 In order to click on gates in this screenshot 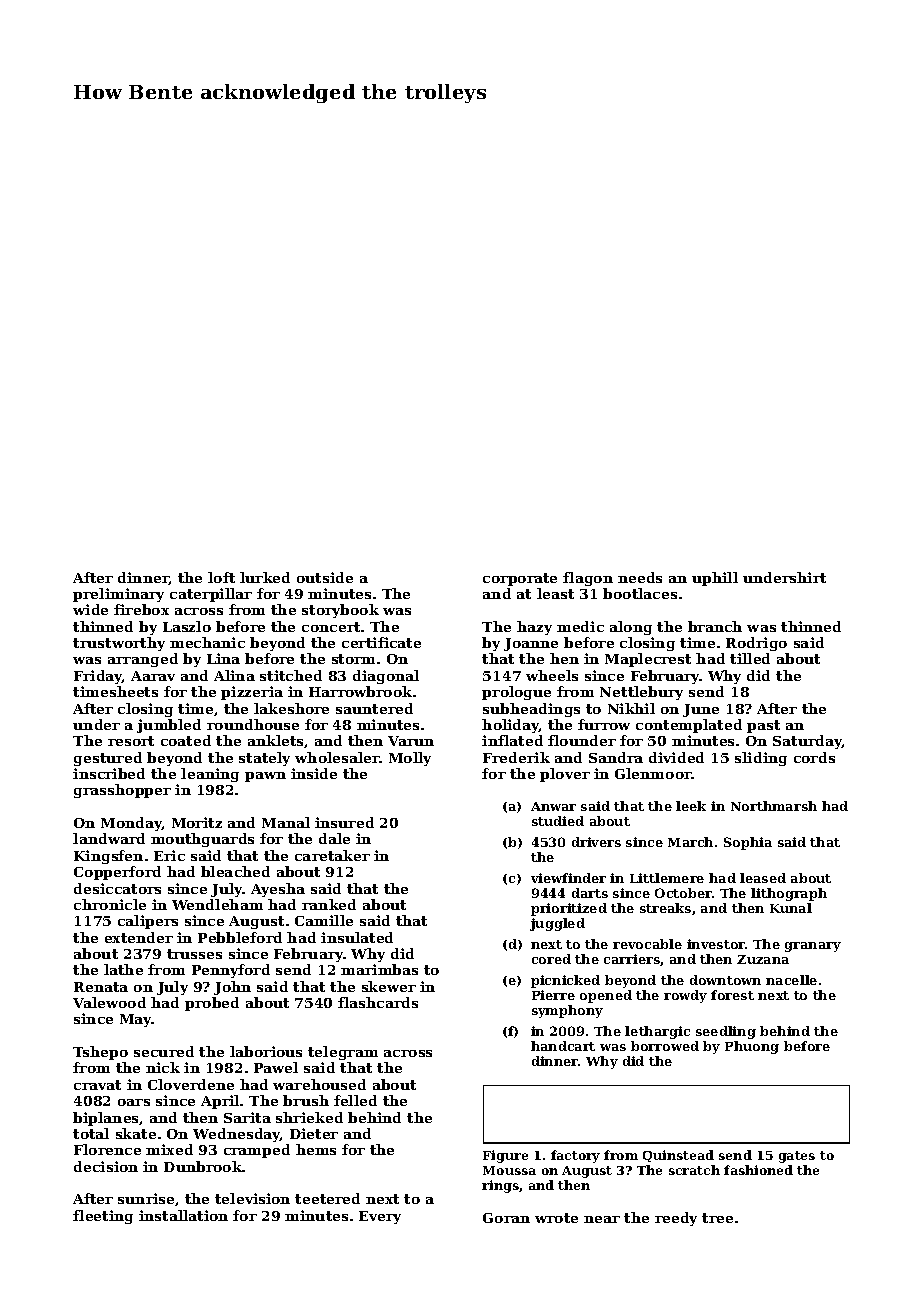, I will do `click(797, 1157)`.
